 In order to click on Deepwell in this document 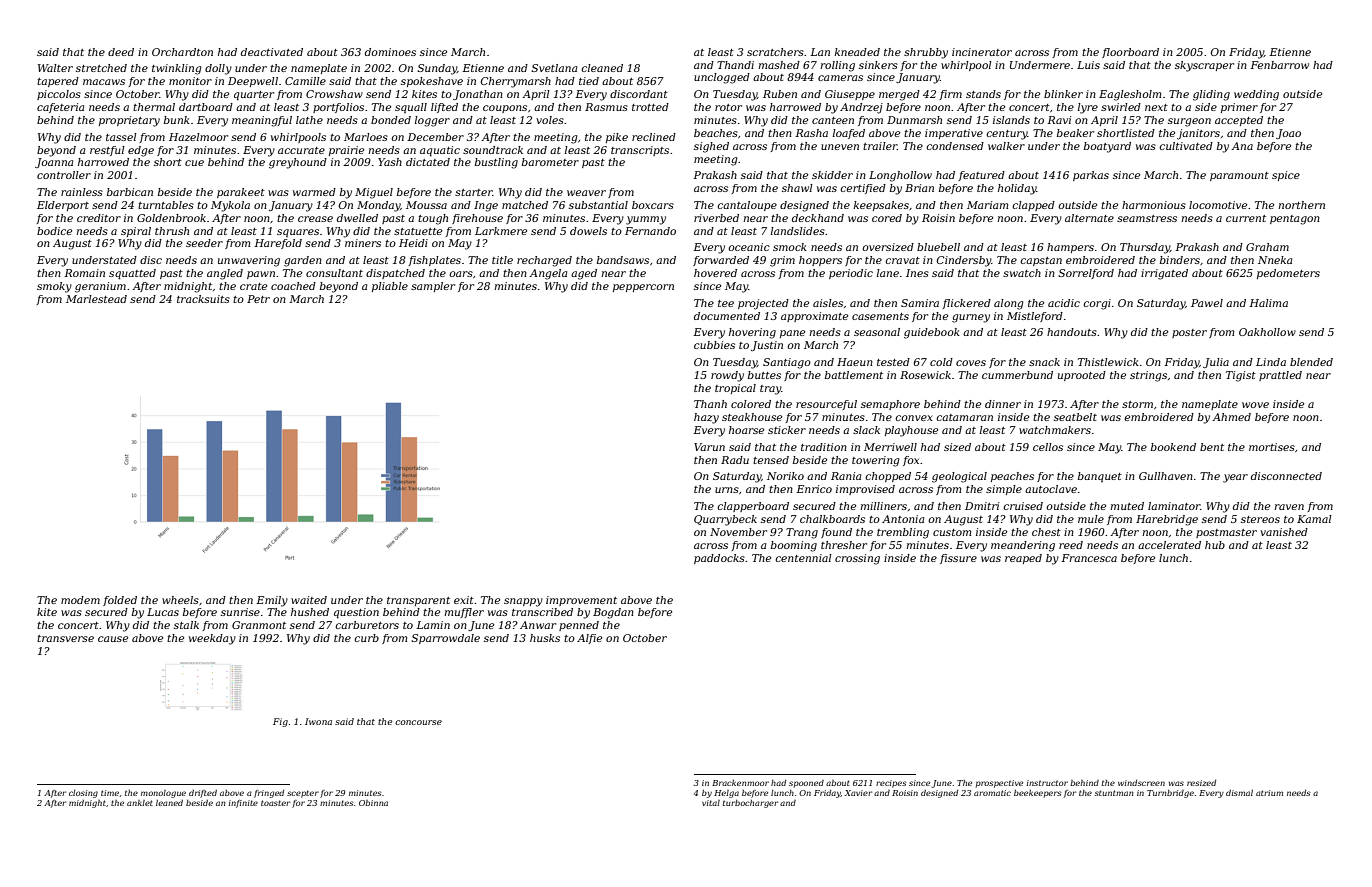, I will do `click(253, 82)`.
